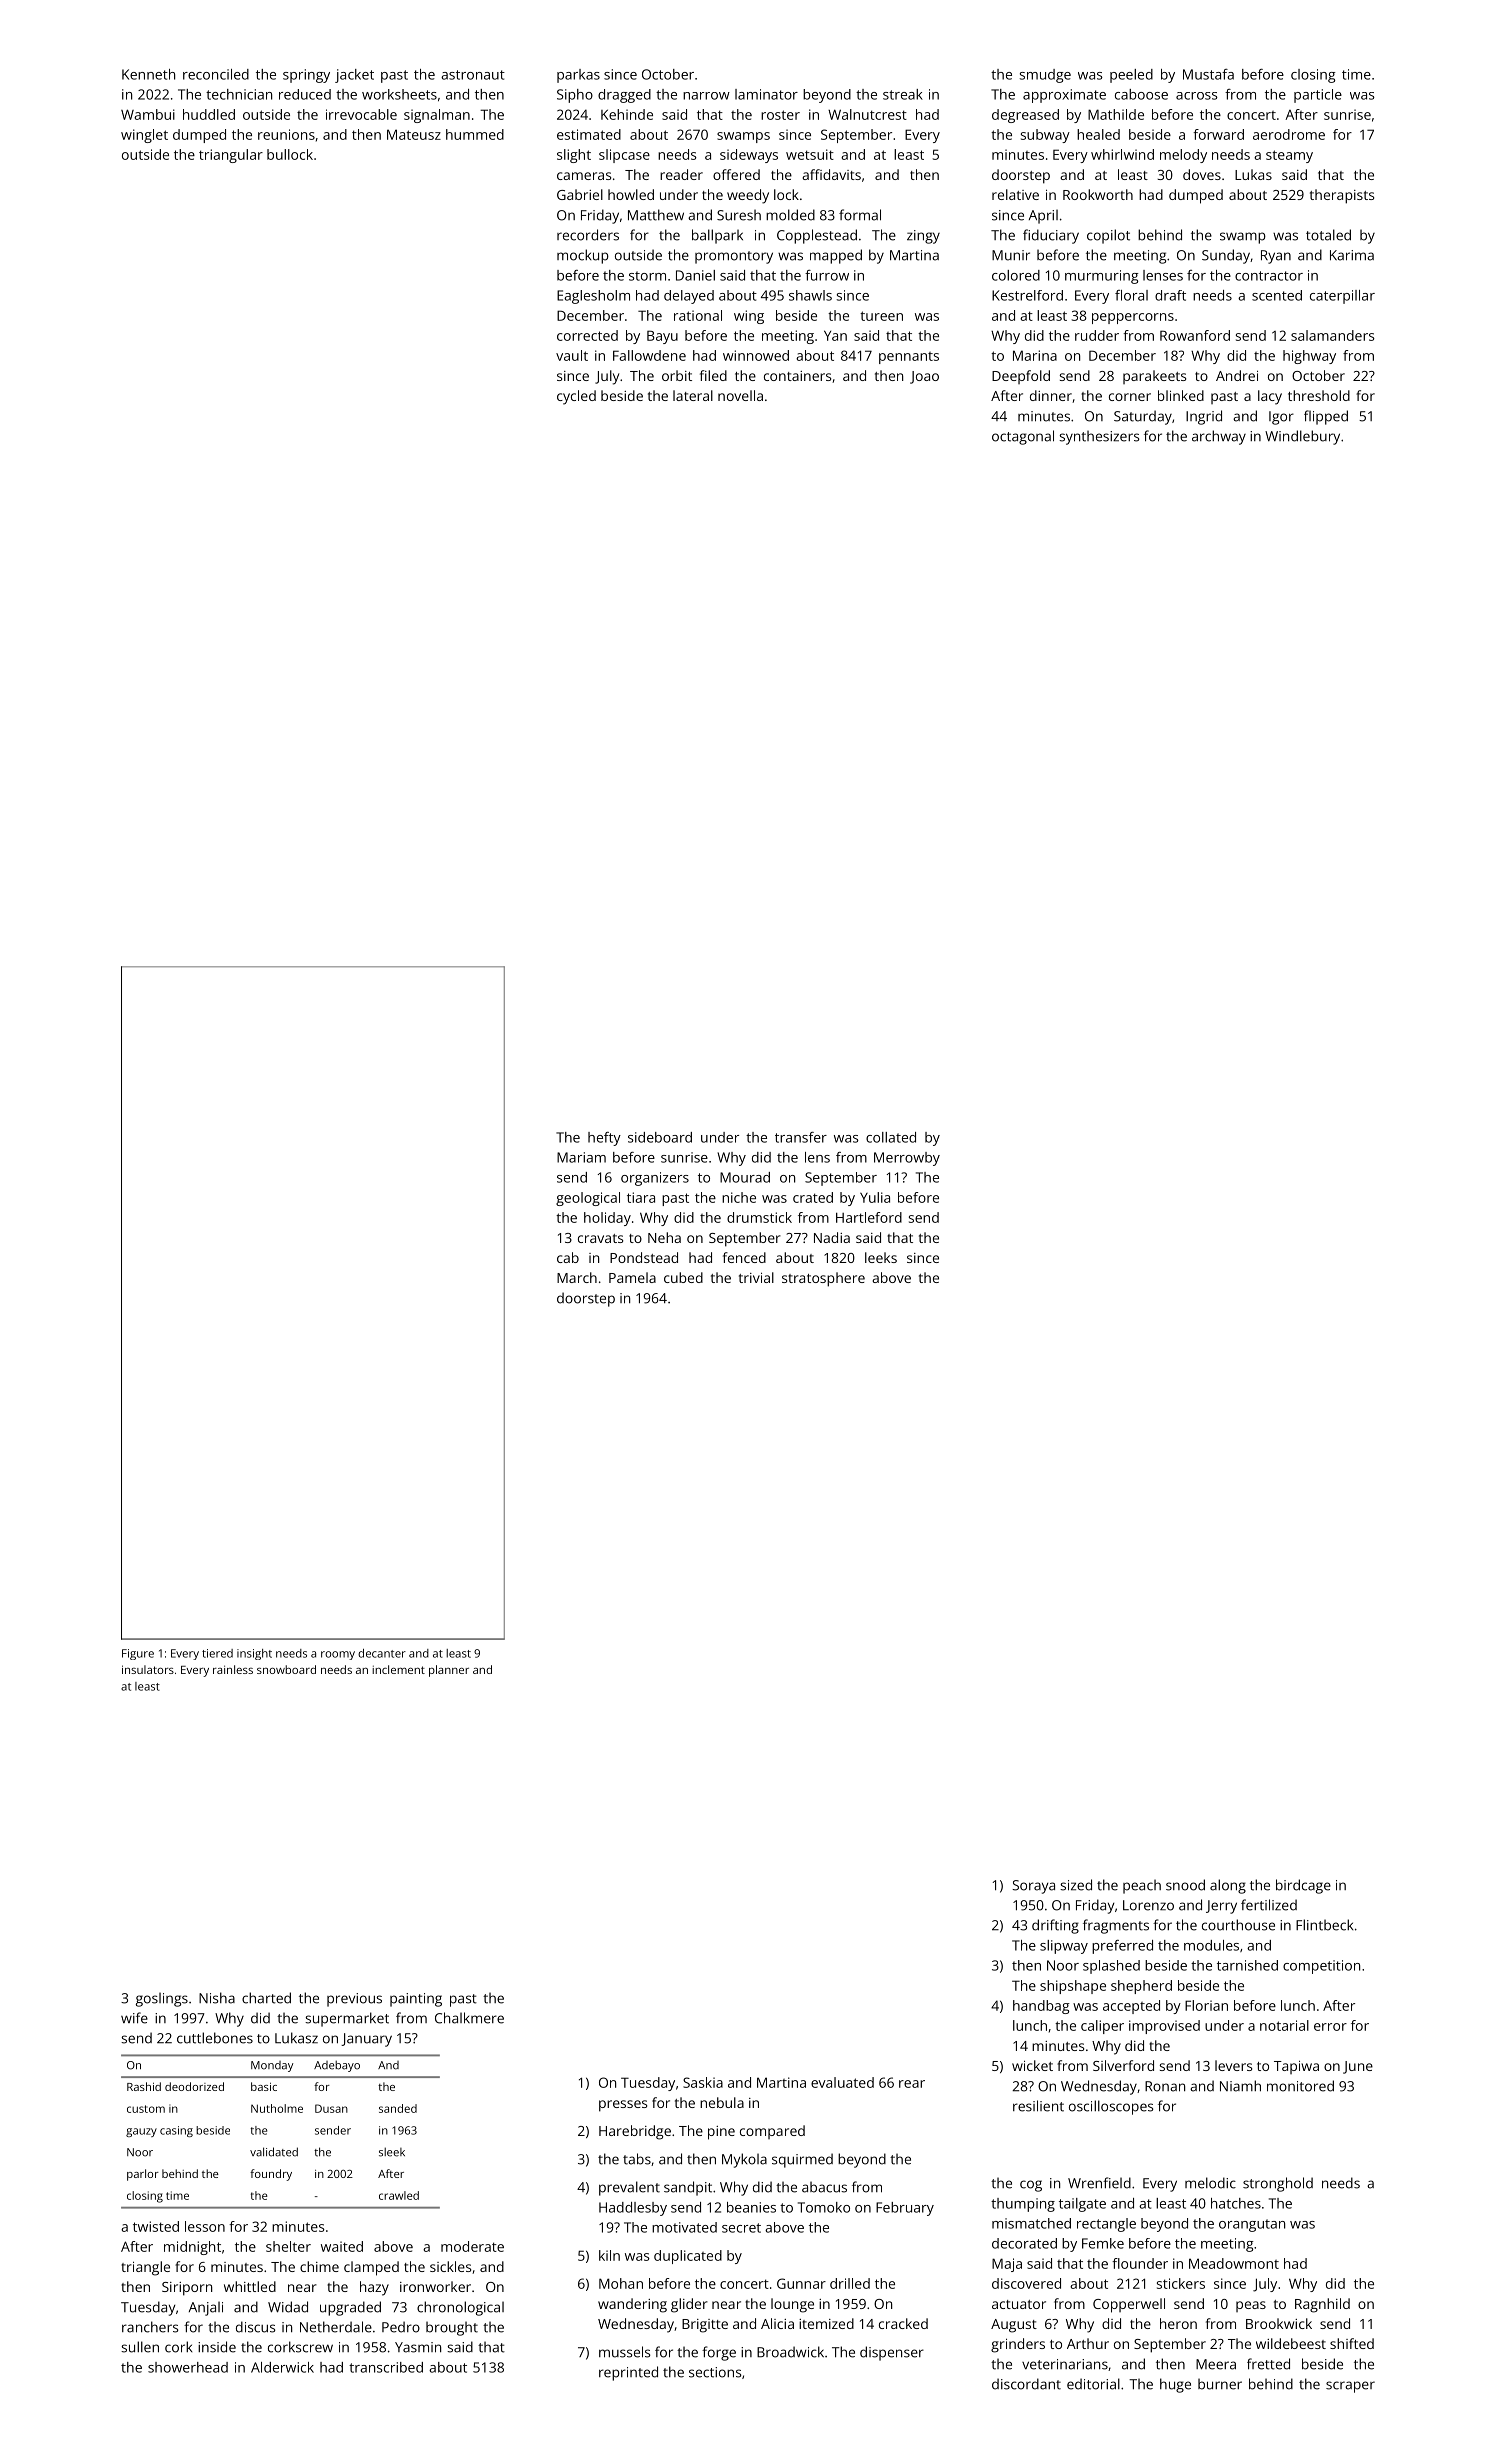  Describe the element at coordinates (756, 1277) in the image. I see `trivial` at that location.
